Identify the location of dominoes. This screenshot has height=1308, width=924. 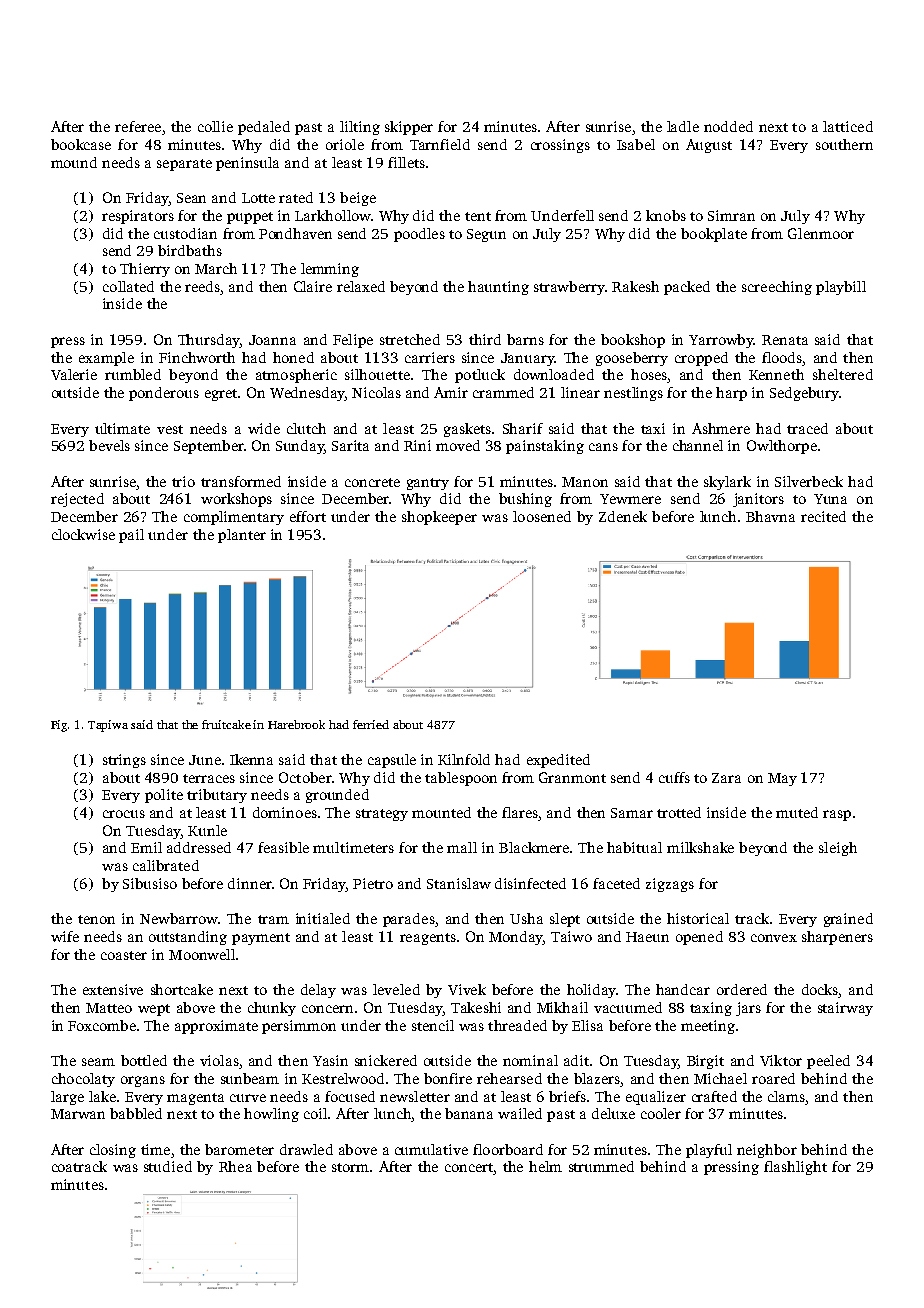
(285, 812).
